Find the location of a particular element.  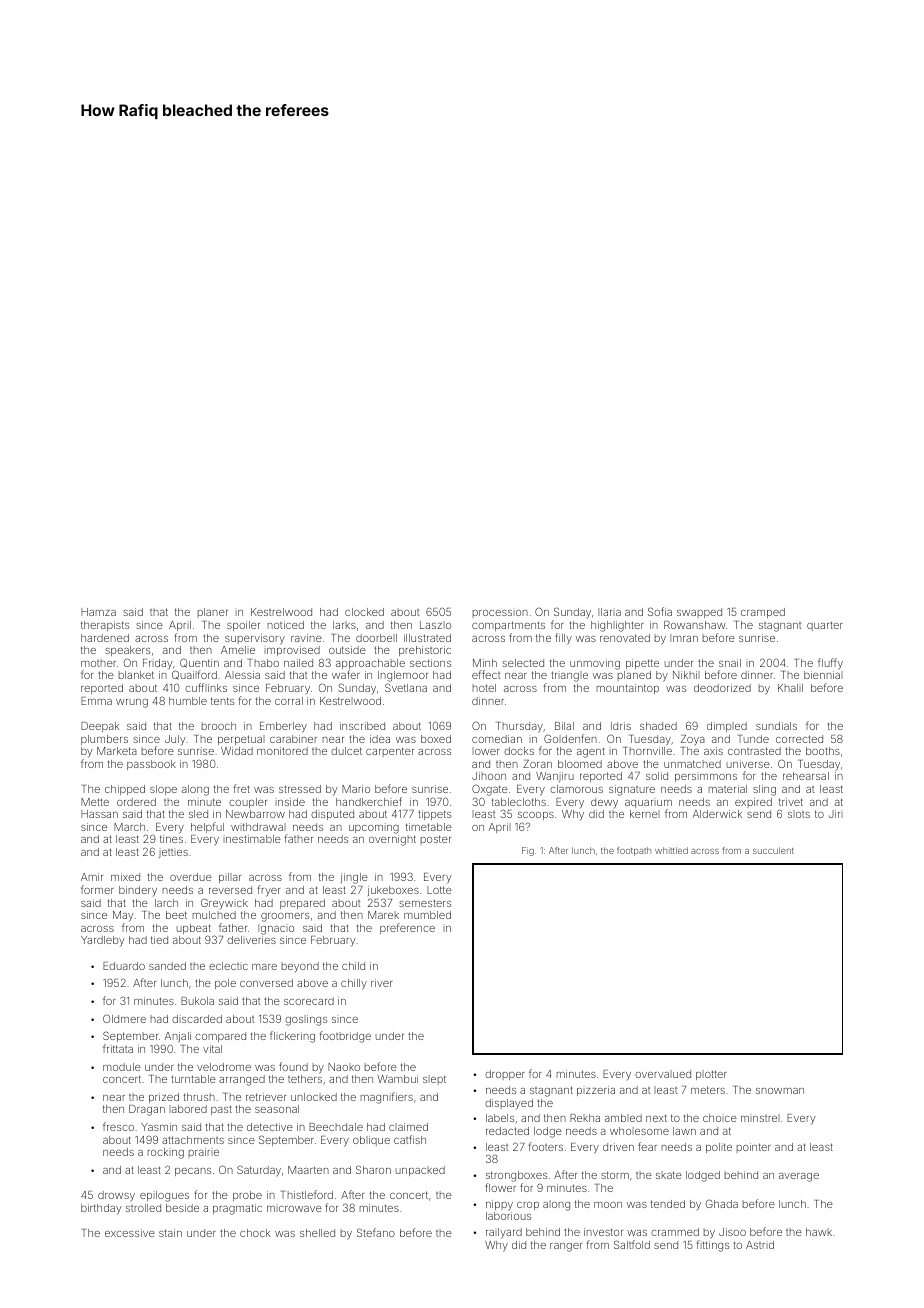

Eduardo is located at coordinates (124, 966).
